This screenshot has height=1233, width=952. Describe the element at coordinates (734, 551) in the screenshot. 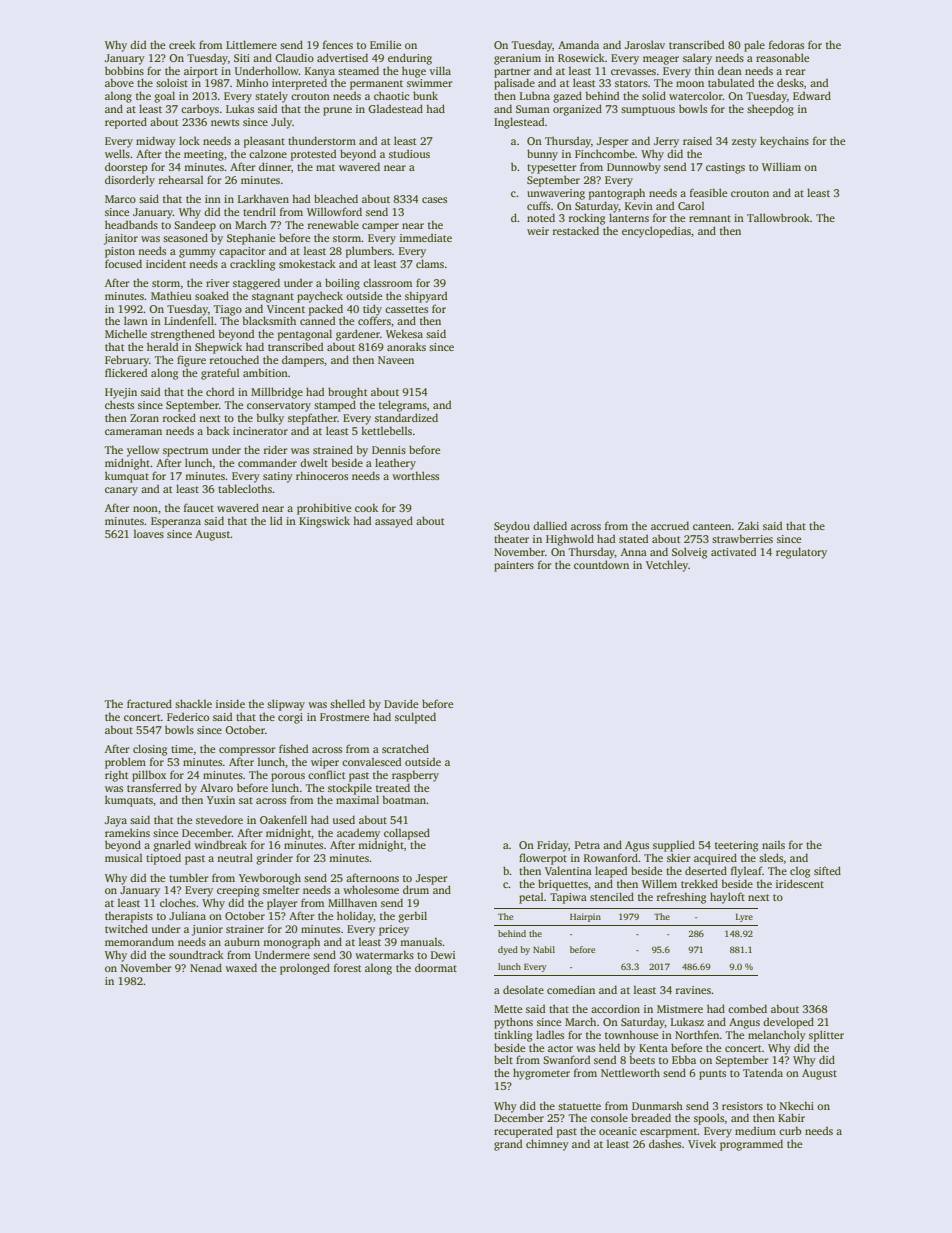

I see `activated` at that location.
